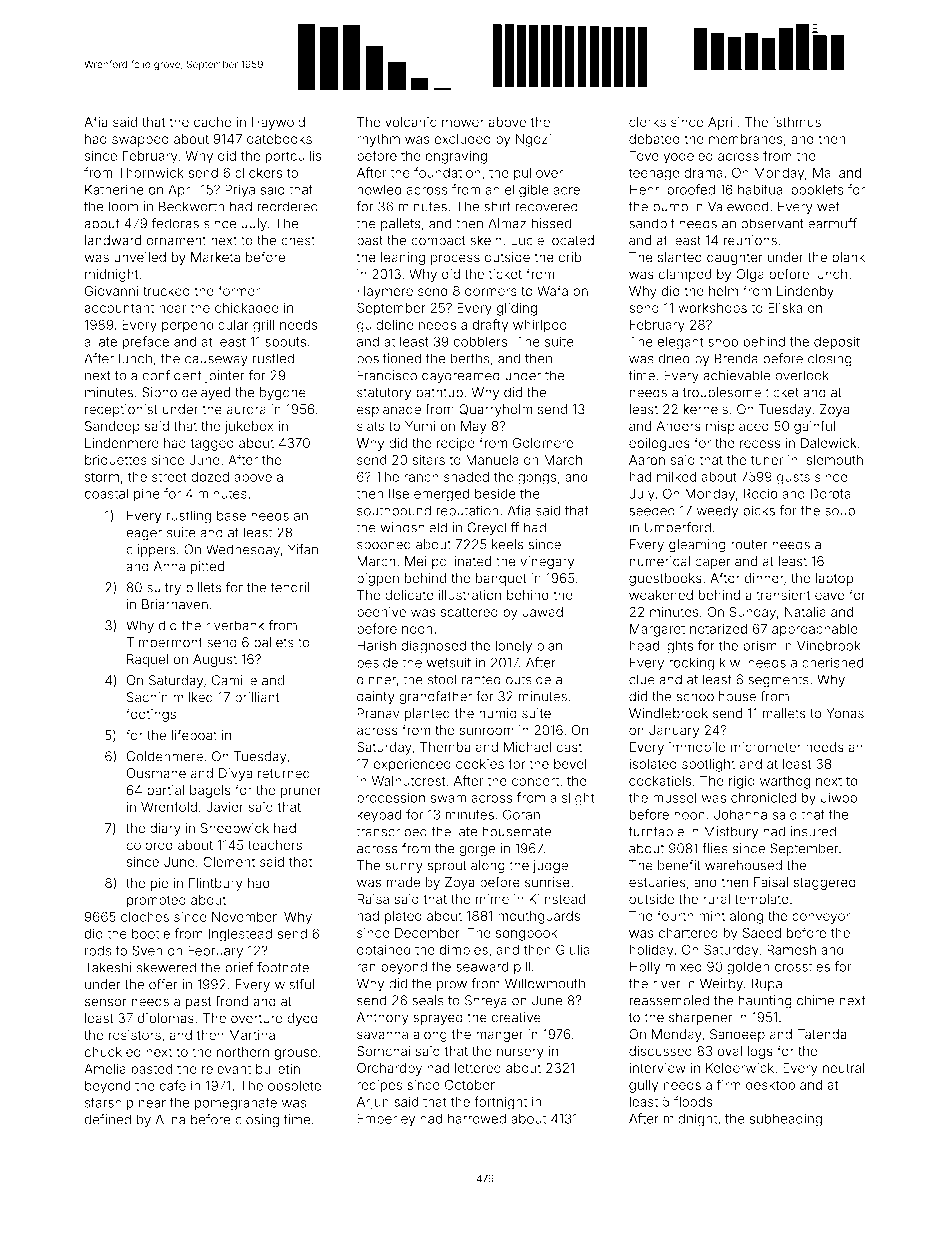  Describe the element at coordinates (477, 1119) in the page. I see `harrowed` at that location.
